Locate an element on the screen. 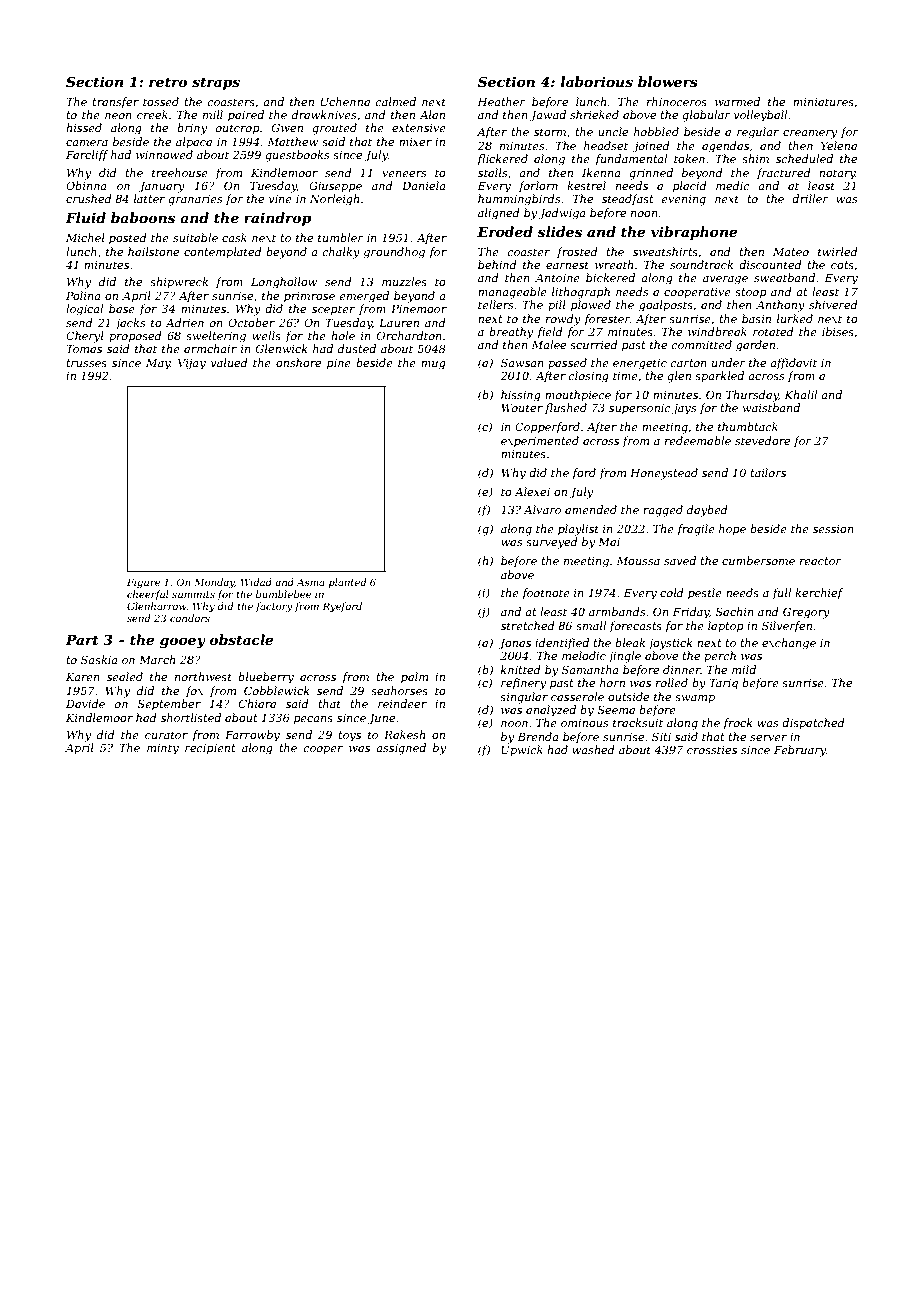 The width and height of the screenshot is (924, 1308). laptop is located at coordinates (726, 627).
